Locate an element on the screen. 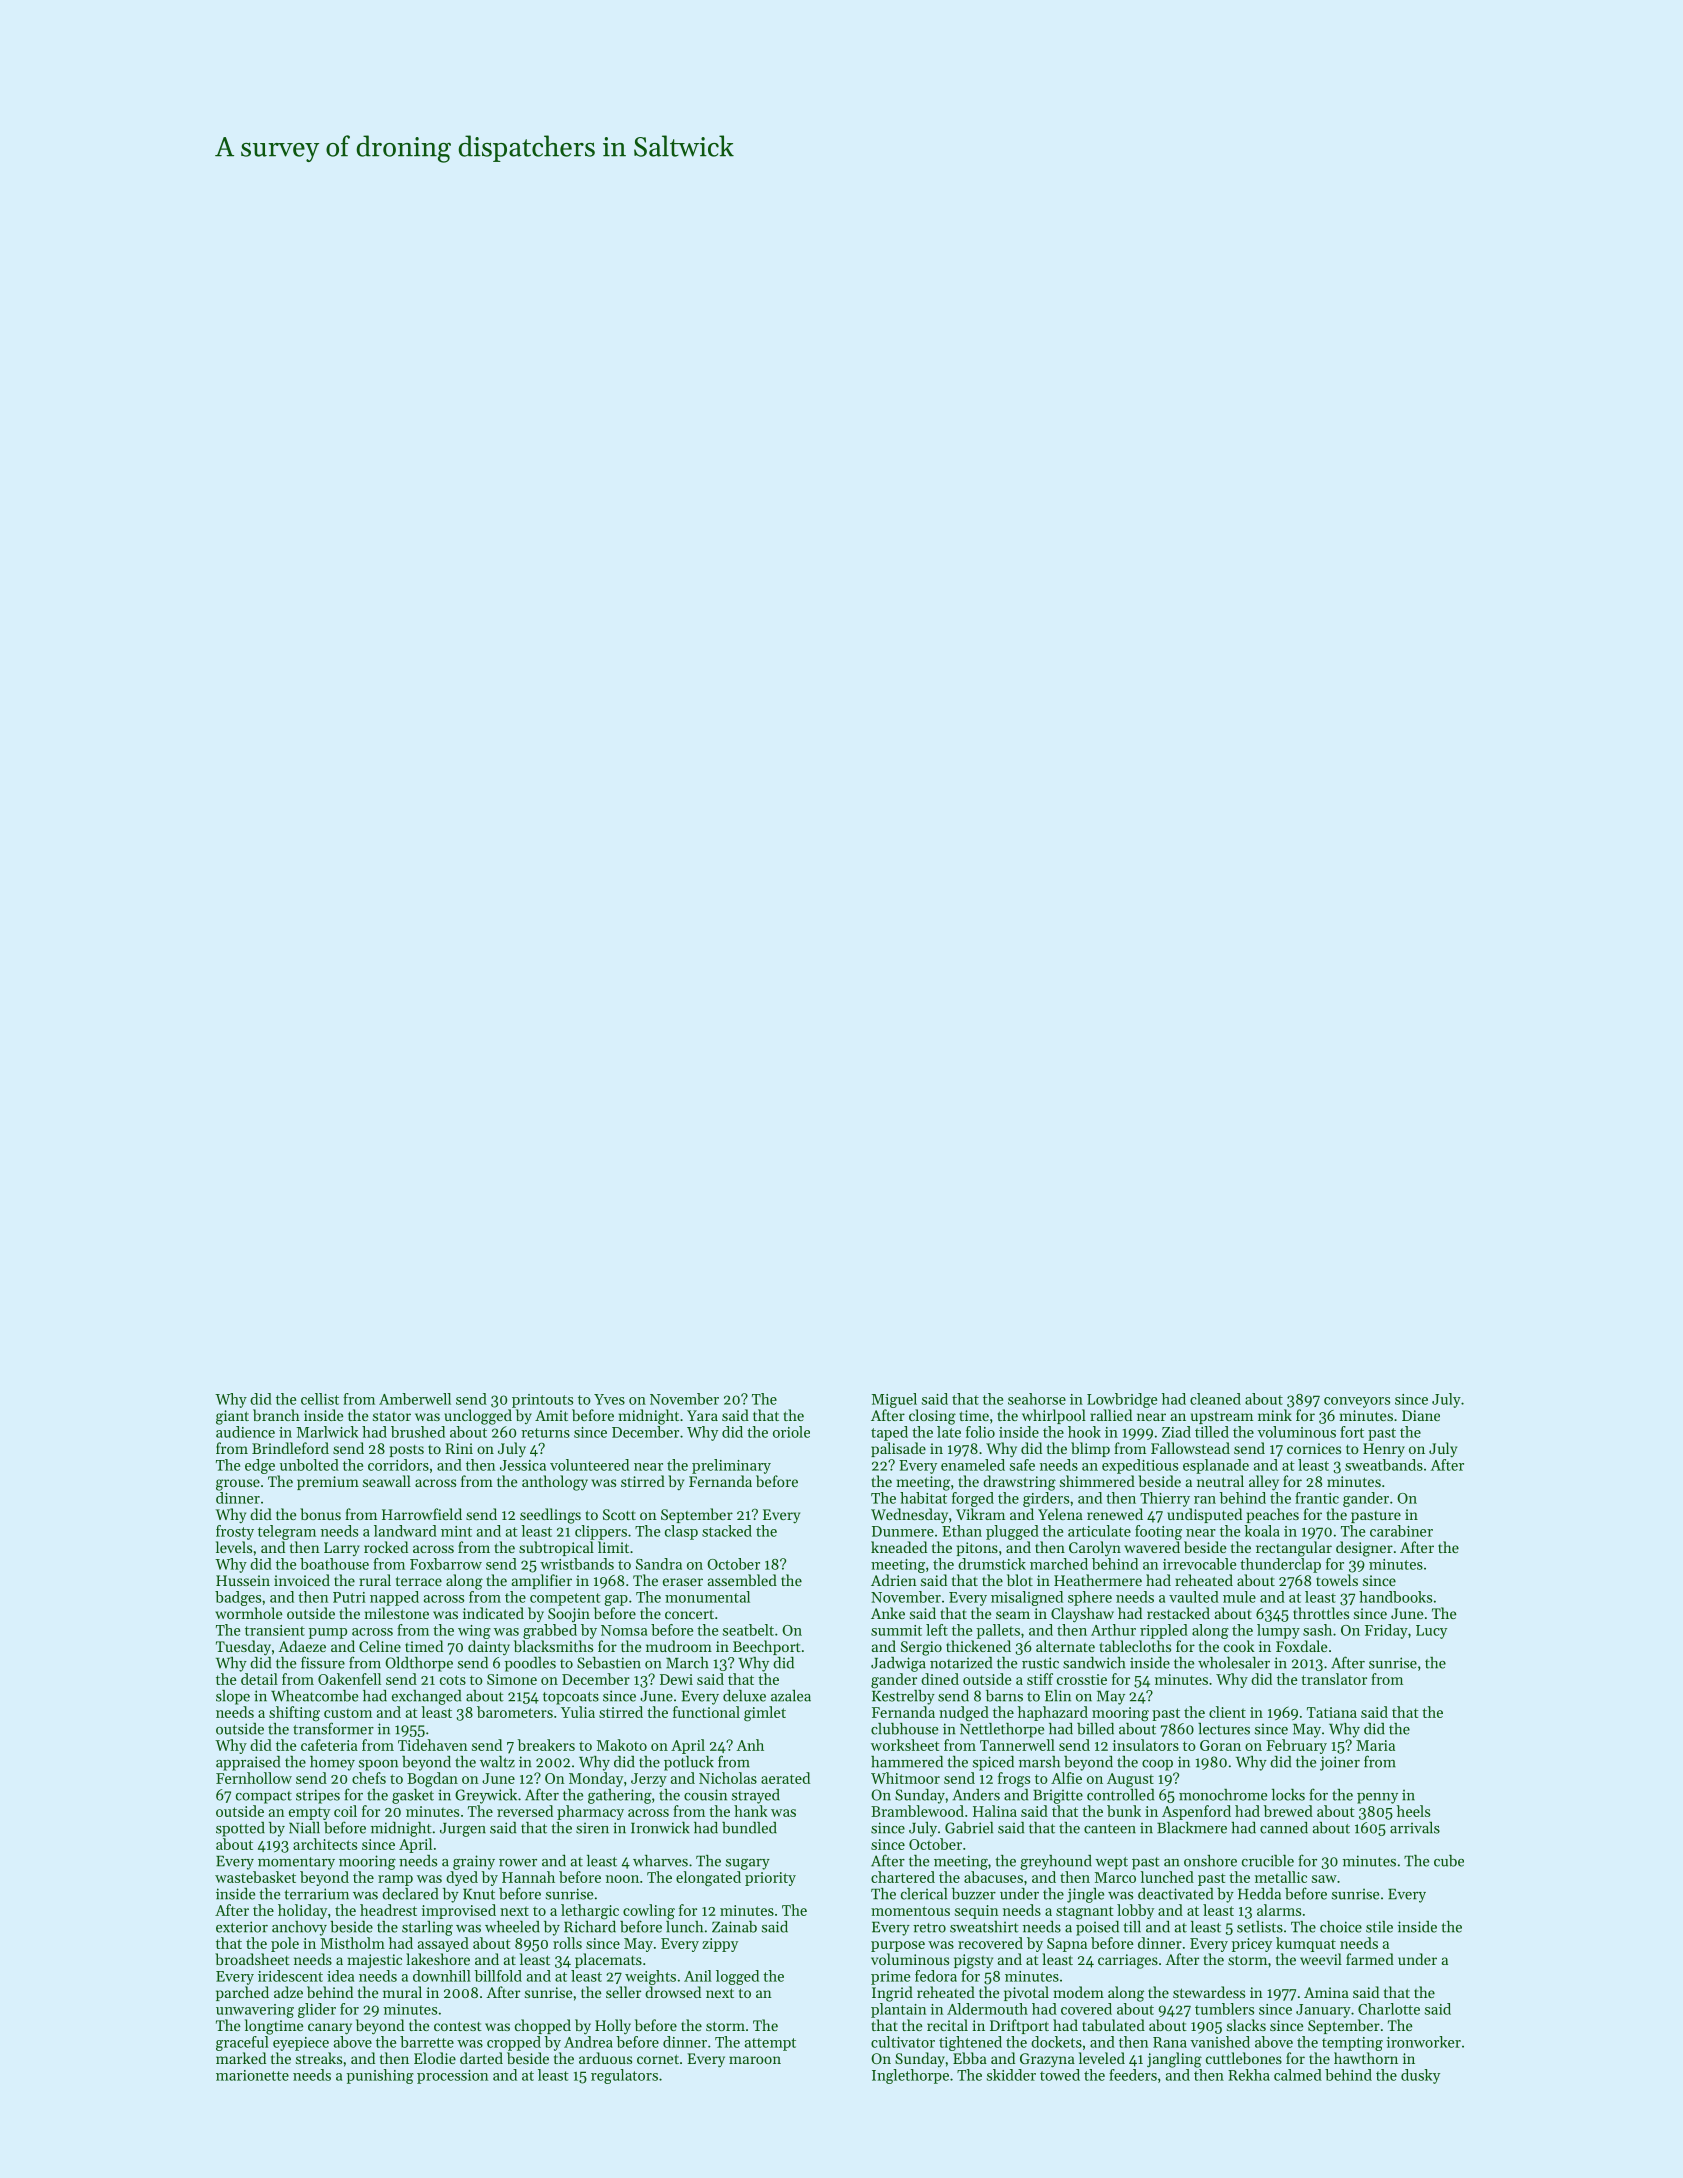 Image resolution: width=1683 pixels, height=2178 pixels. marked is located at coordinates (241, 2058).
